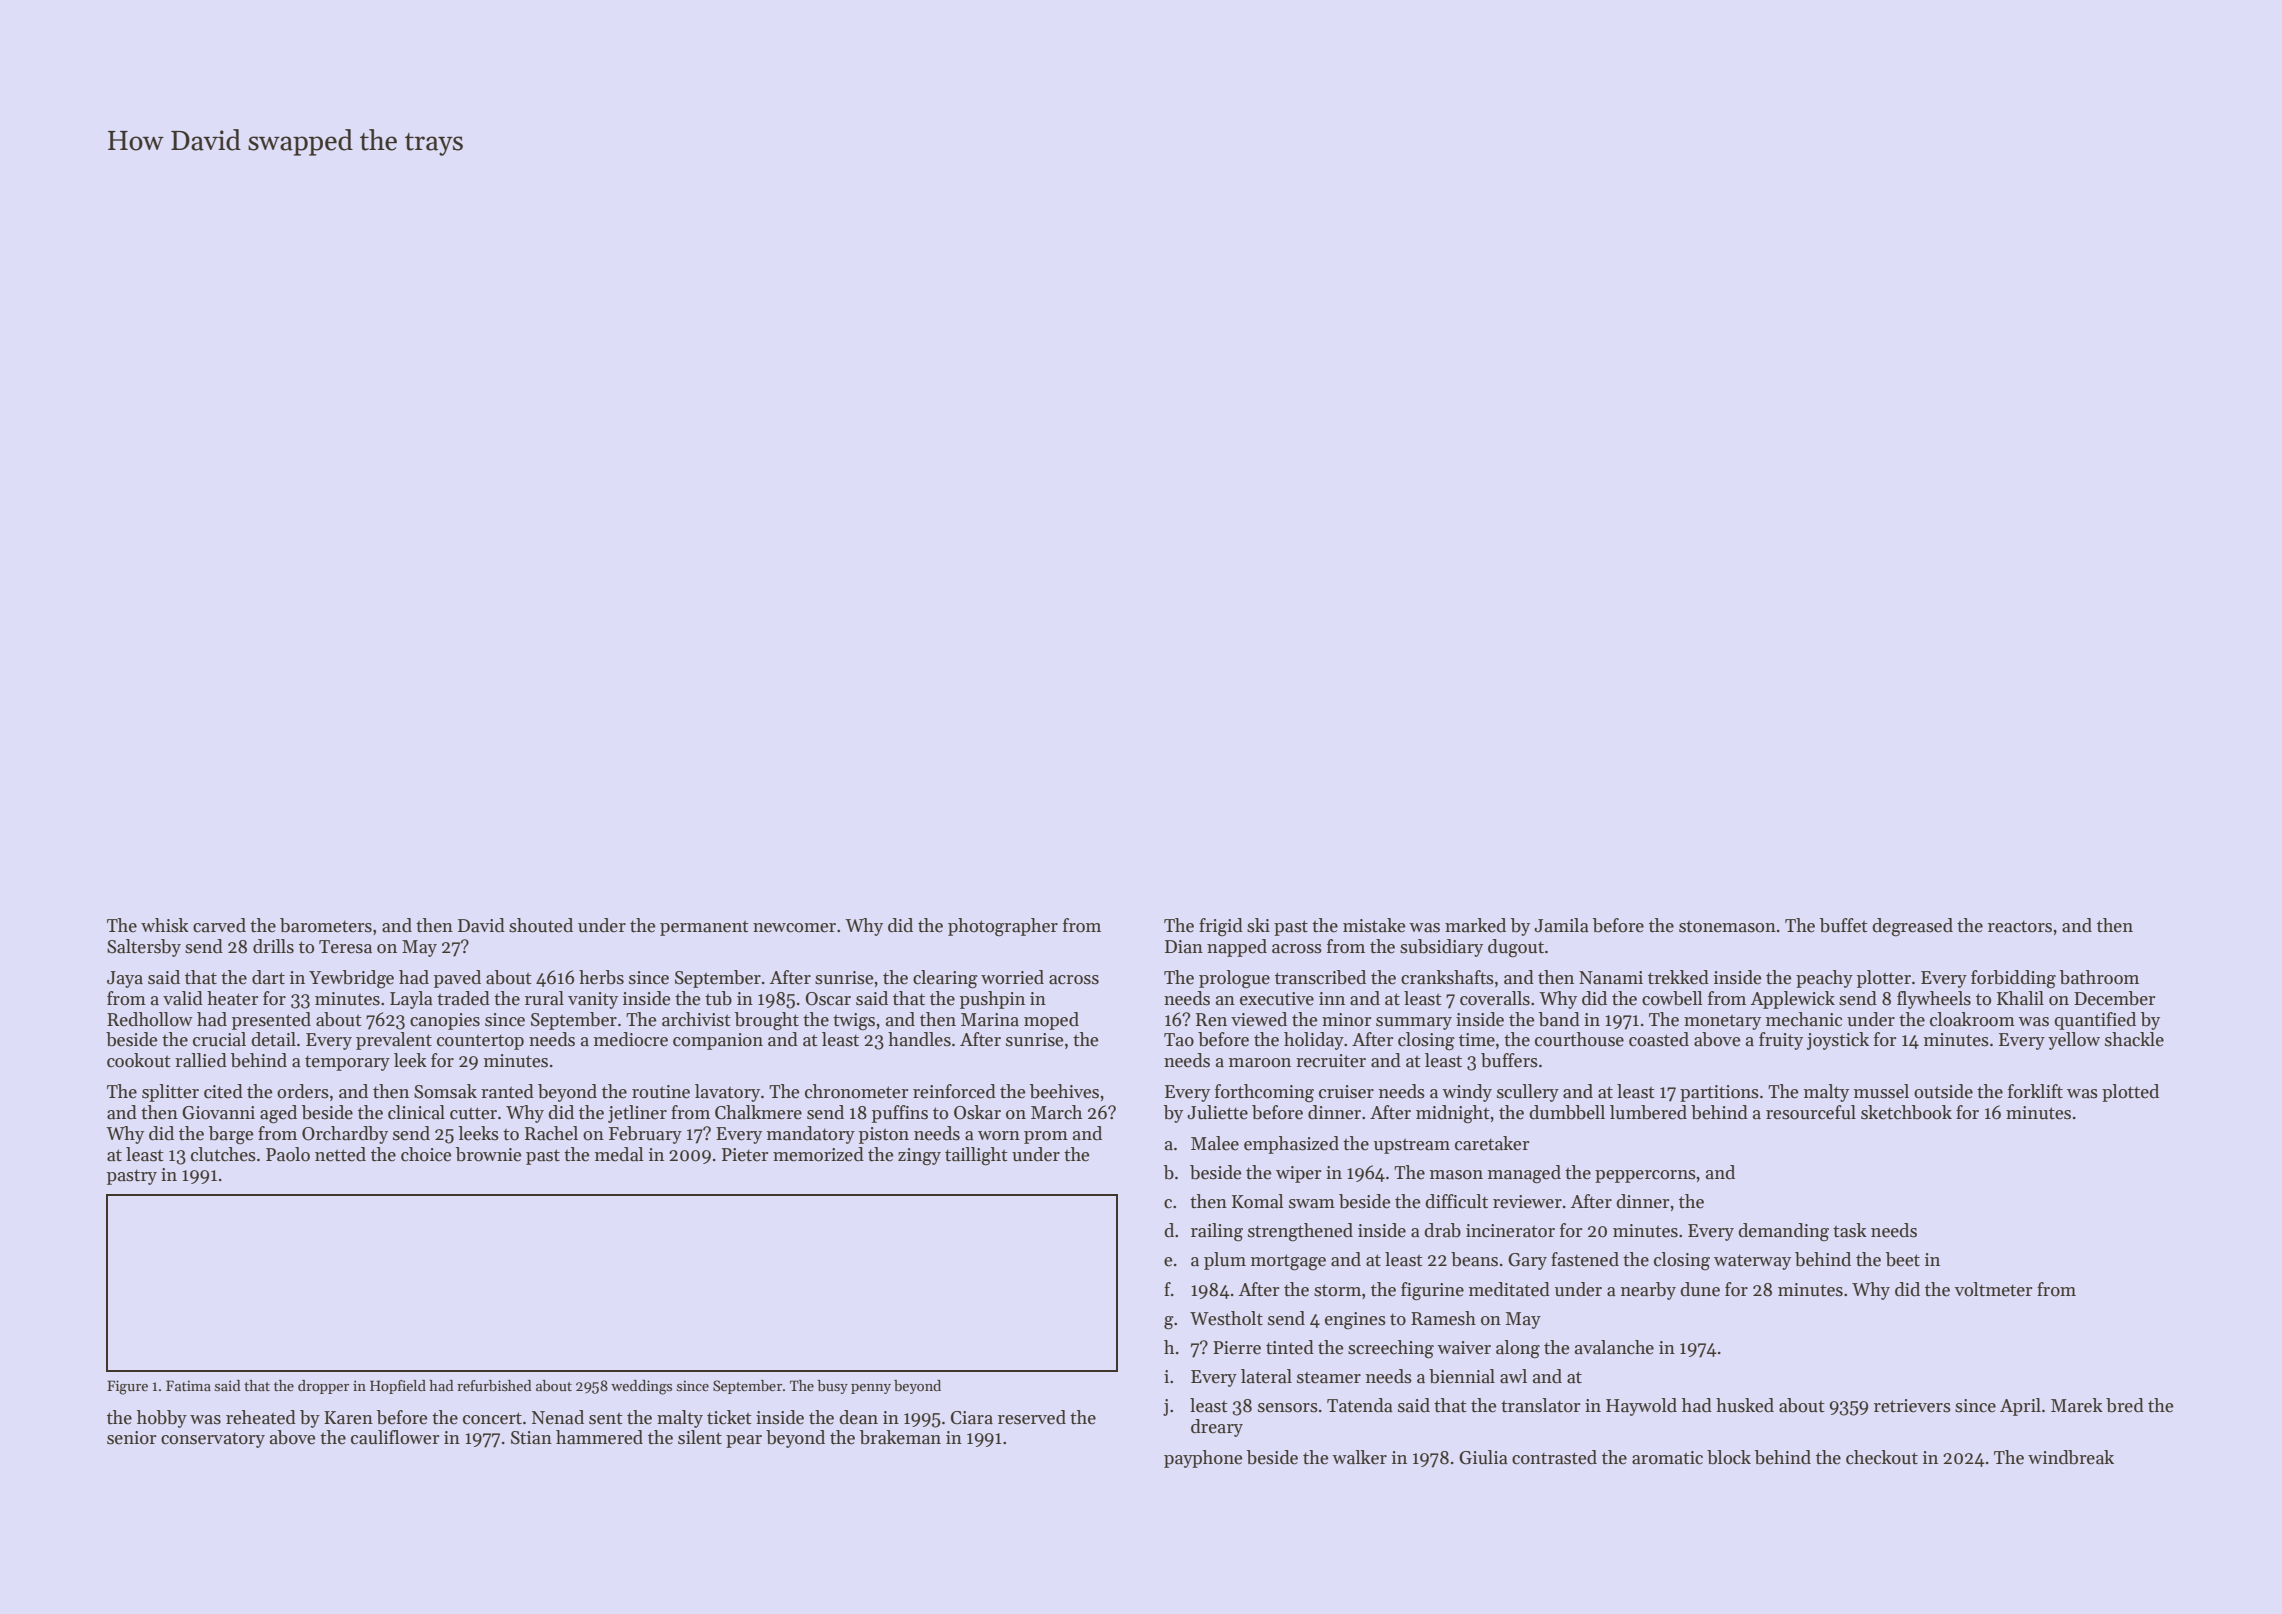 This screenshot has height=1614, width=2282. What do you see at coordinates (919, 1157) in the screenshot?
I see `zingy` at bounding box center [919, 1157].
